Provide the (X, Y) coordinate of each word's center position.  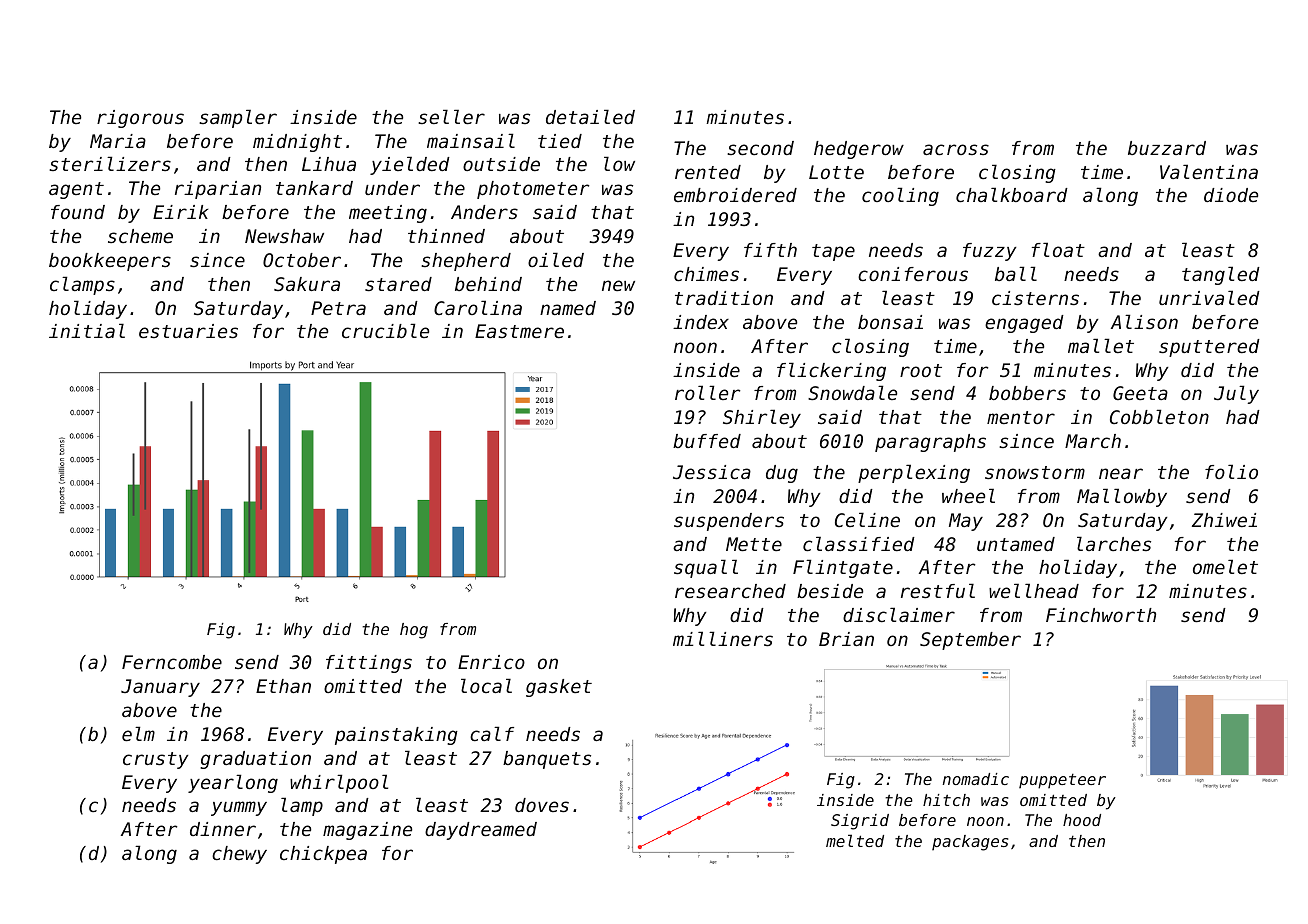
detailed (590, 116)
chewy (239, 855)
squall (706, 568)
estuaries (188, 331)
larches (1114, 543)
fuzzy (989, 252)
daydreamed (481, 831)
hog (414, 631)
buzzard (1167, 148)
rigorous (140, 119)
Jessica (712, 472)
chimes (706, 274)
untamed (1016, 544)
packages (970, 843)
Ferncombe (172, 662)
